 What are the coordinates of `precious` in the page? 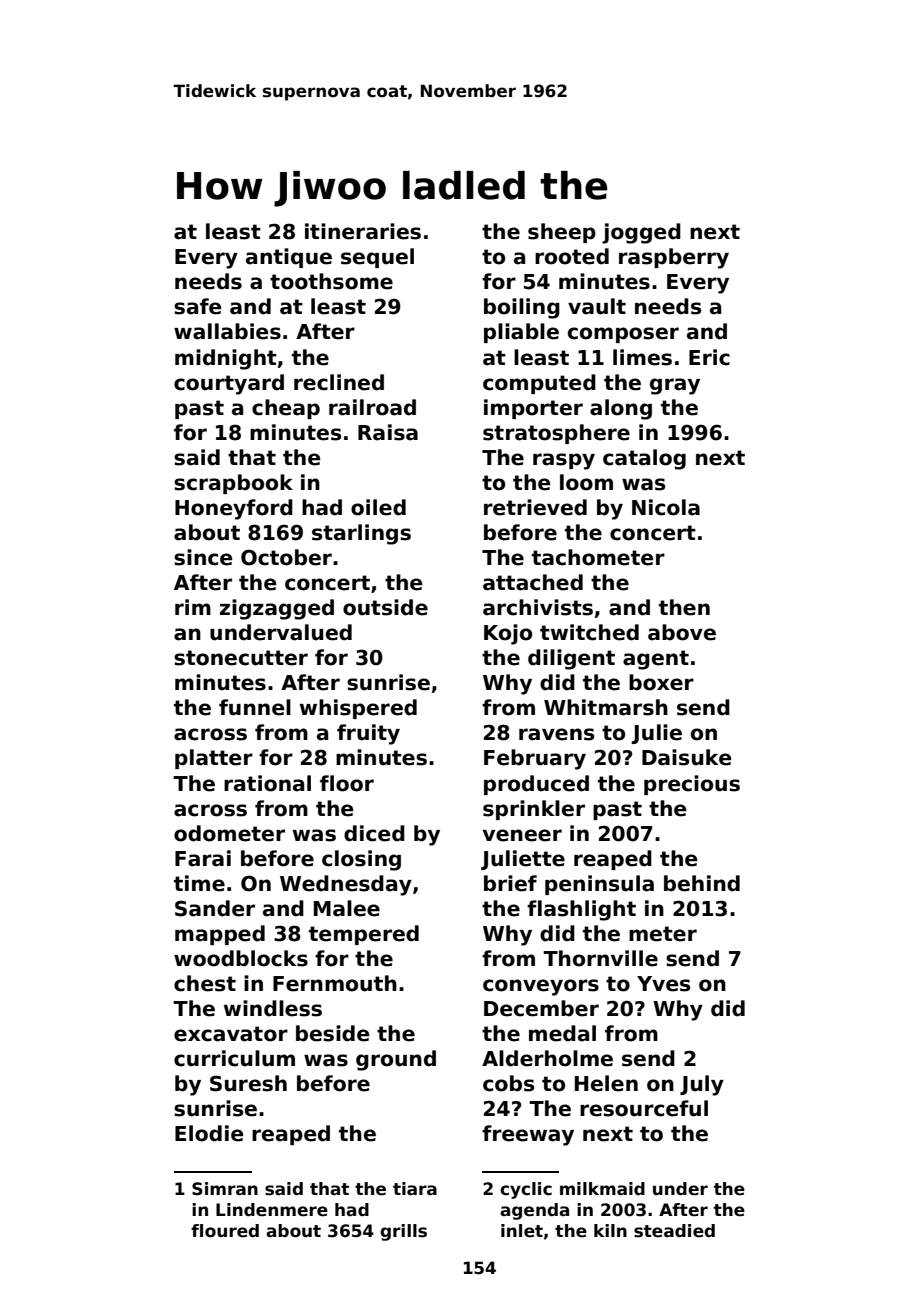 It's located at (692, 785).
